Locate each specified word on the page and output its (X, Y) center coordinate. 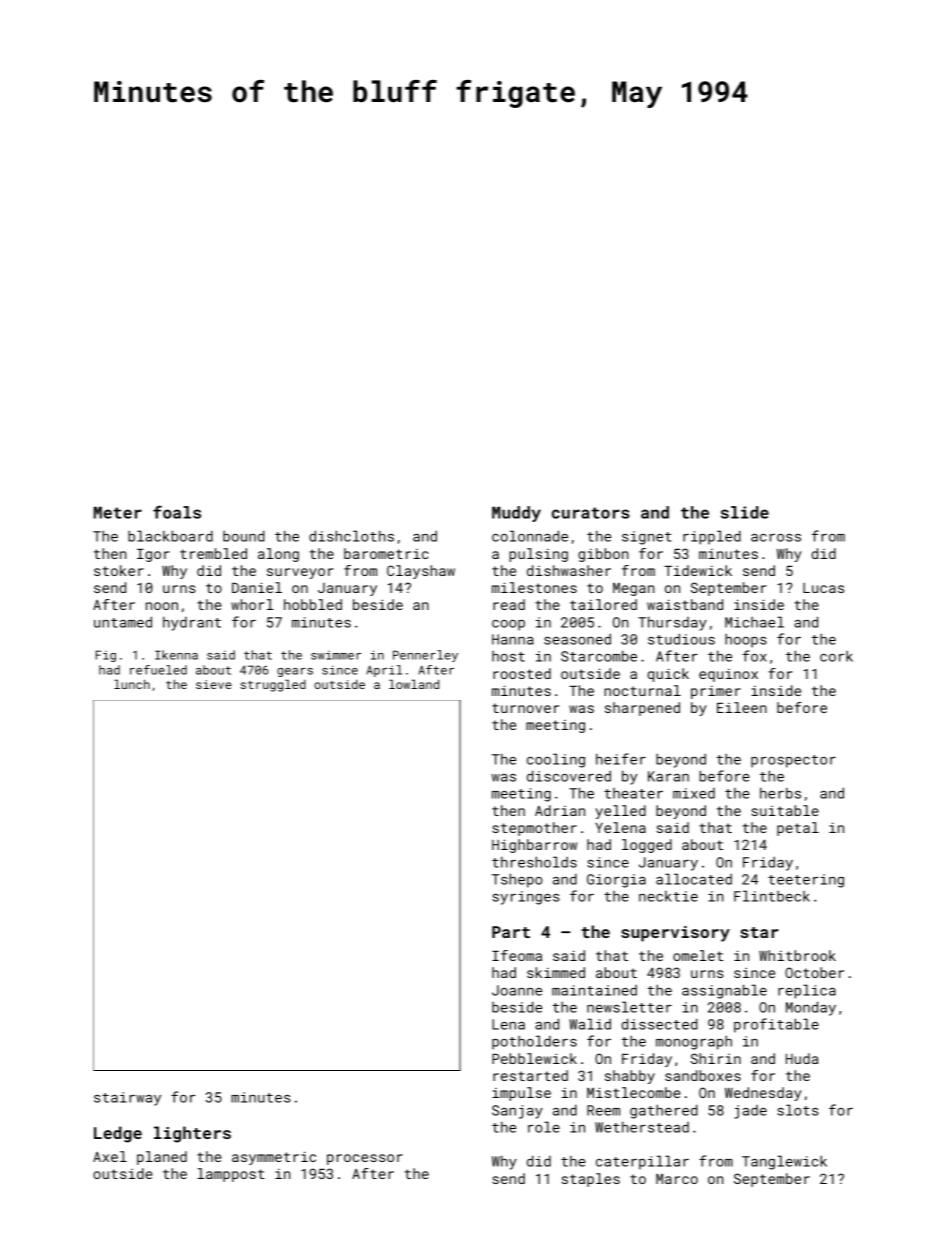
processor (365, 1159)
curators (591, 513)
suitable (785, 810)
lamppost (231, 1175)
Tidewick (698, 570)
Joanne (517, 990)
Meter (118, 512)
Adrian (560, 810)
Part (511, 932)
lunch (132, 684)
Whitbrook (797, 955)
